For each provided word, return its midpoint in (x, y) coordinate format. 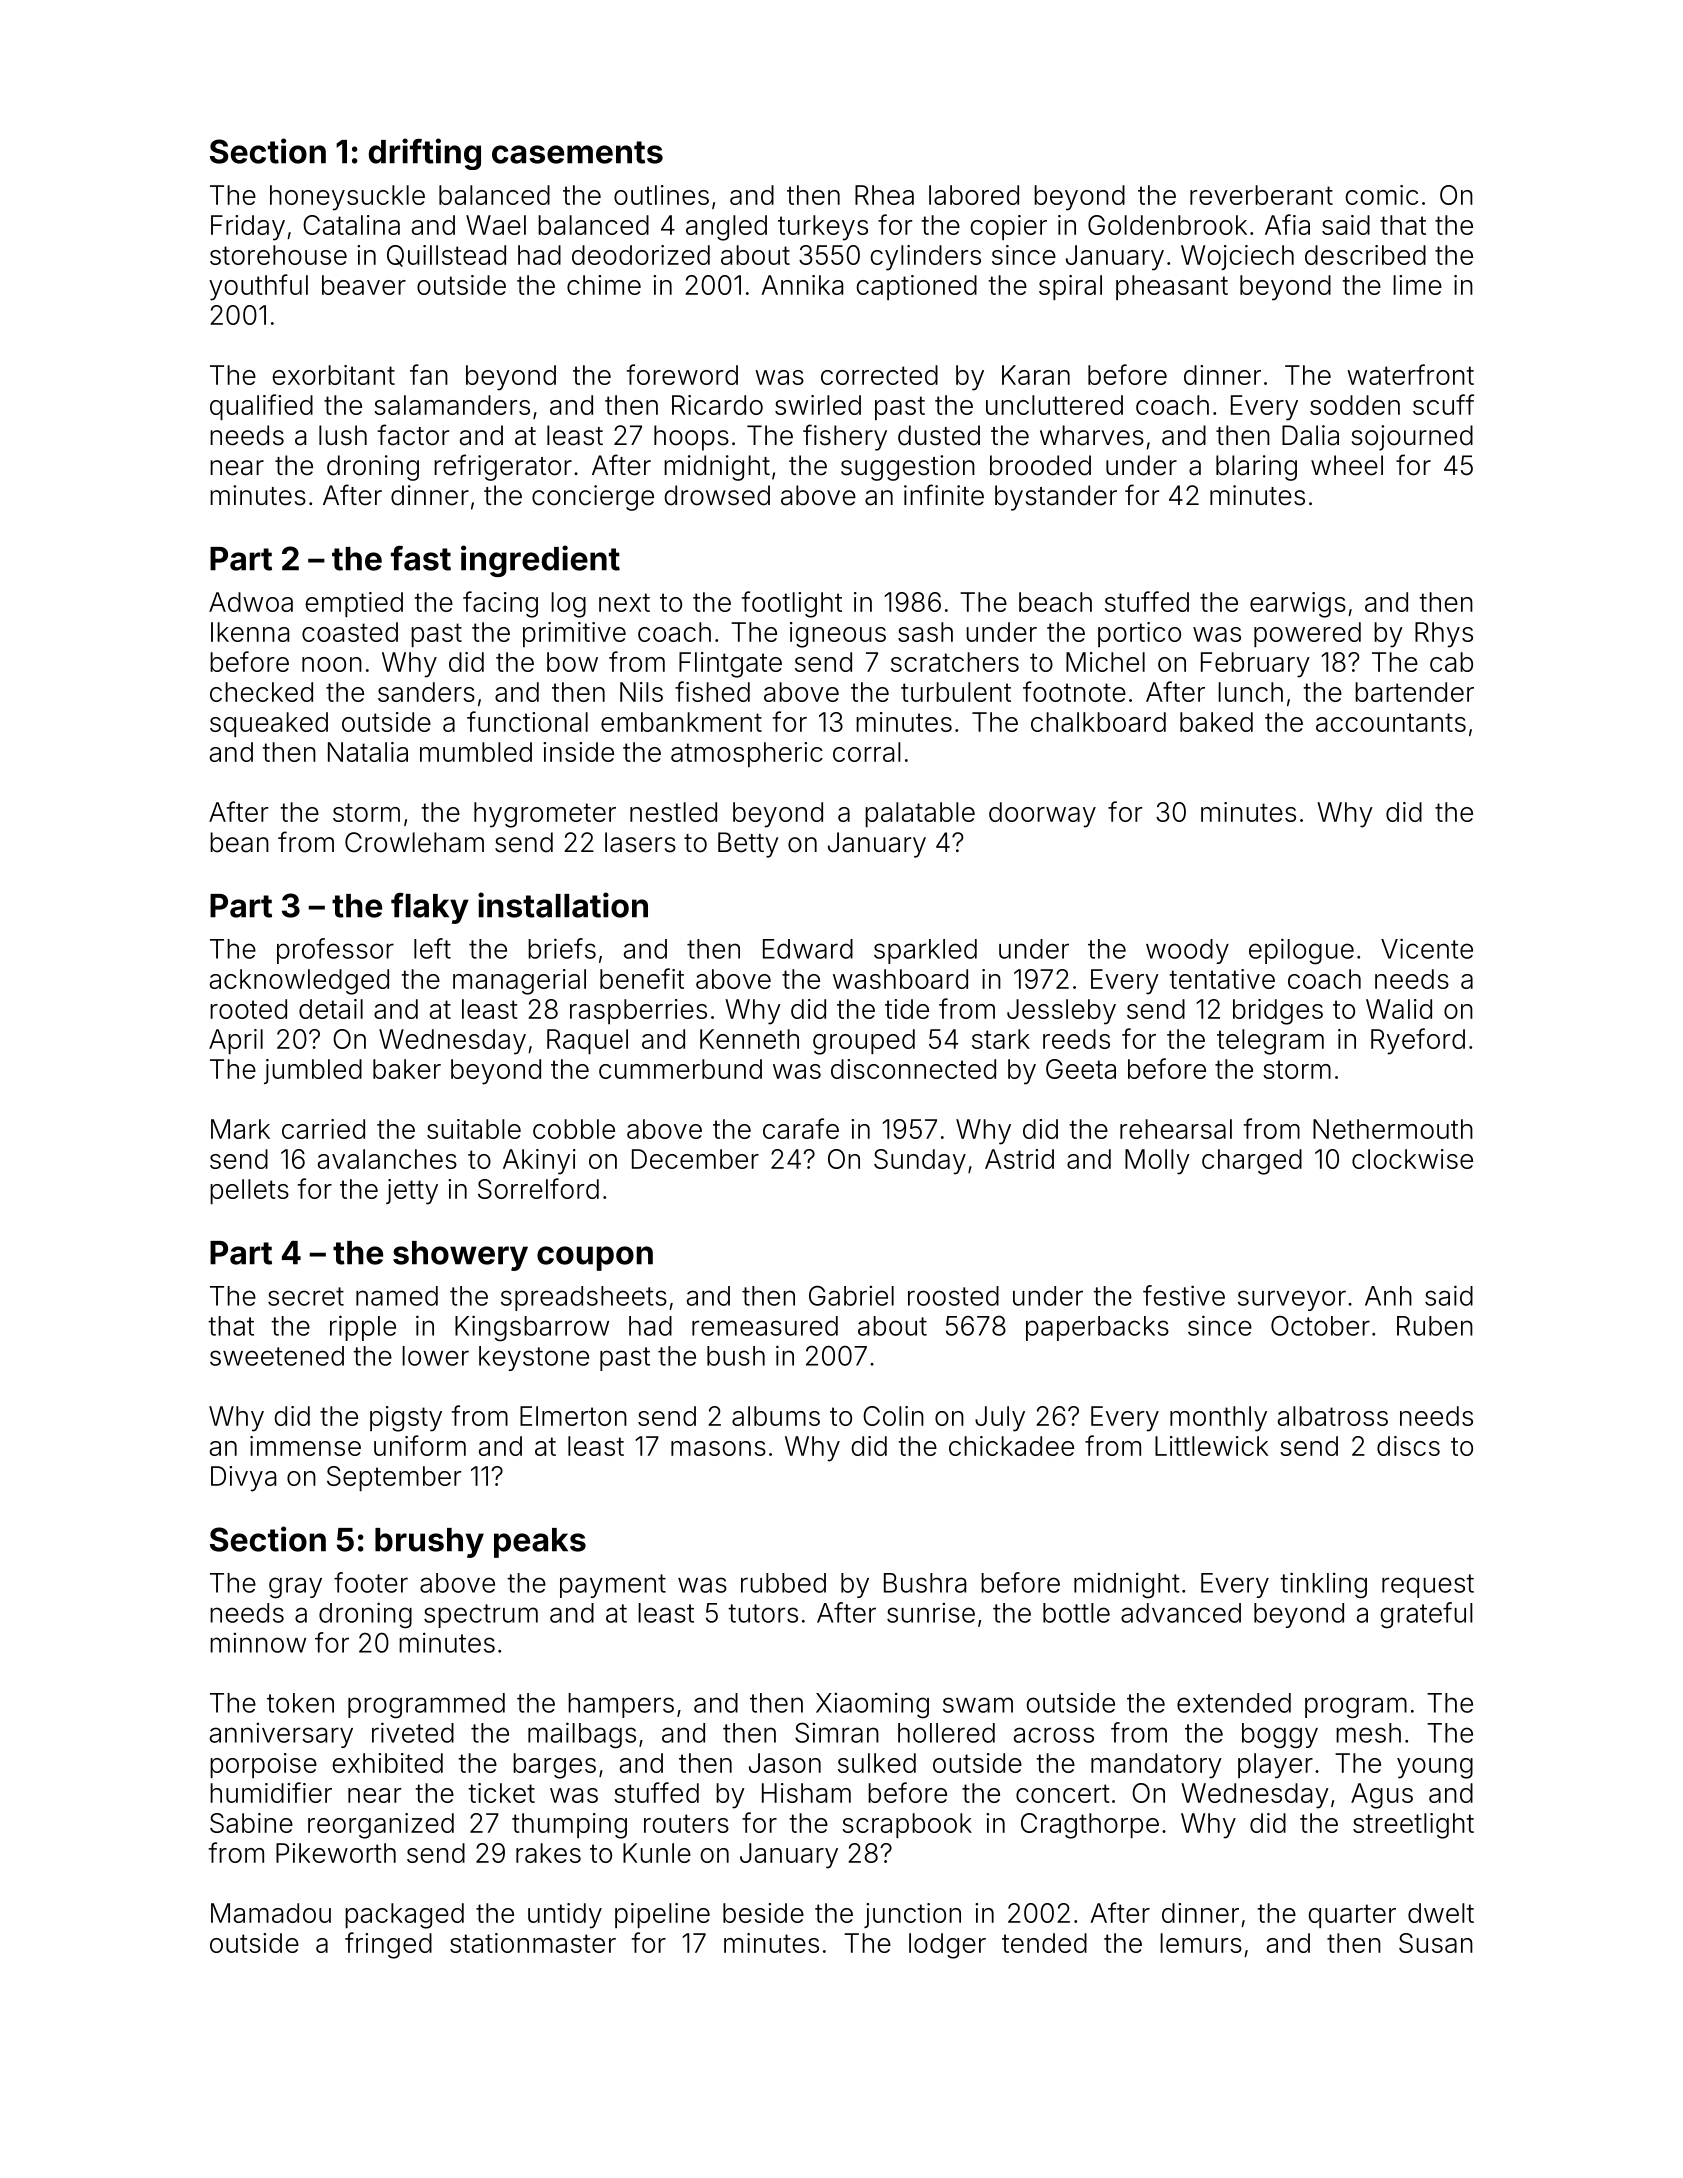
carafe (801, 1128)
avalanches (387, 1159)
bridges (1278, 1012)
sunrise (931, 1613)
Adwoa (251, 602)
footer (371, 1582)
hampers (621, 1705)
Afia (1287, 224)
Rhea (884, 195)
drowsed (717, 495)
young (1435, 1768)
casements (577, 152)
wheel (1347, 465)
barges (554, 1766)
